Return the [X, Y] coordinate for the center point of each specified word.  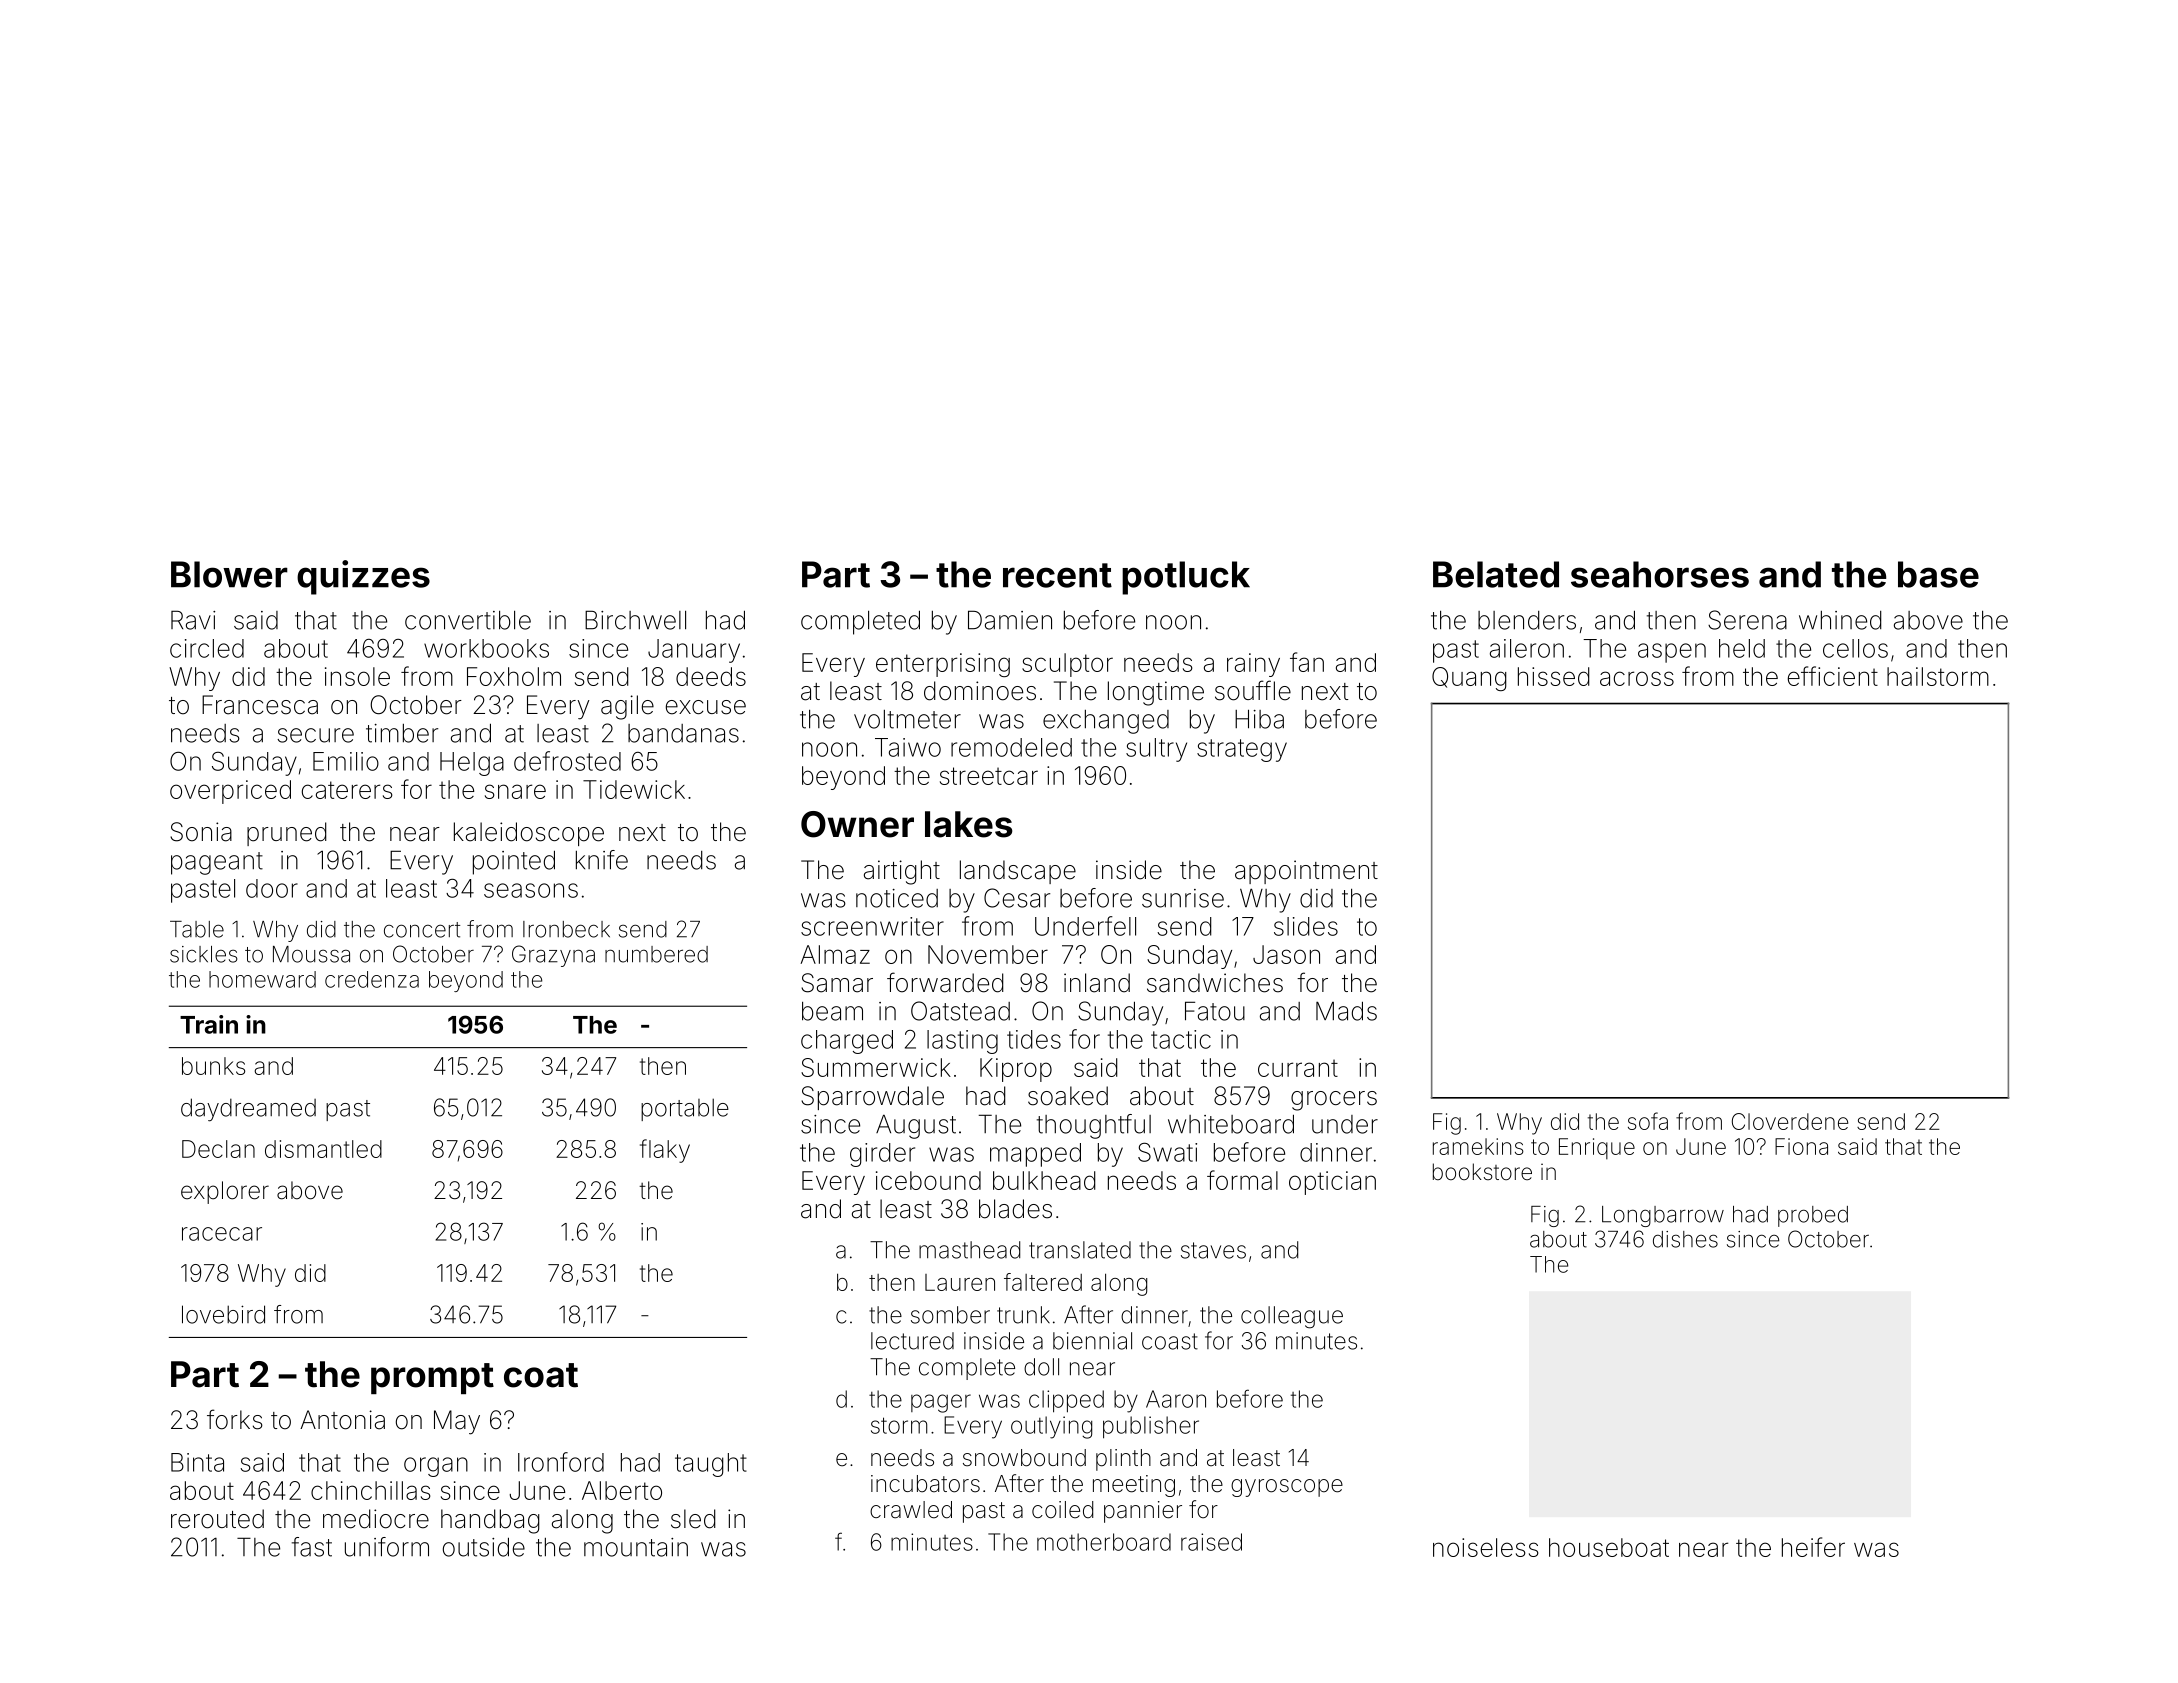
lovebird [223, 1314]
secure [315, 735]
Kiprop [1016, 1070]
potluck [1186, 578]
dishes [1685, 1239]
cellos [1855, 648]
